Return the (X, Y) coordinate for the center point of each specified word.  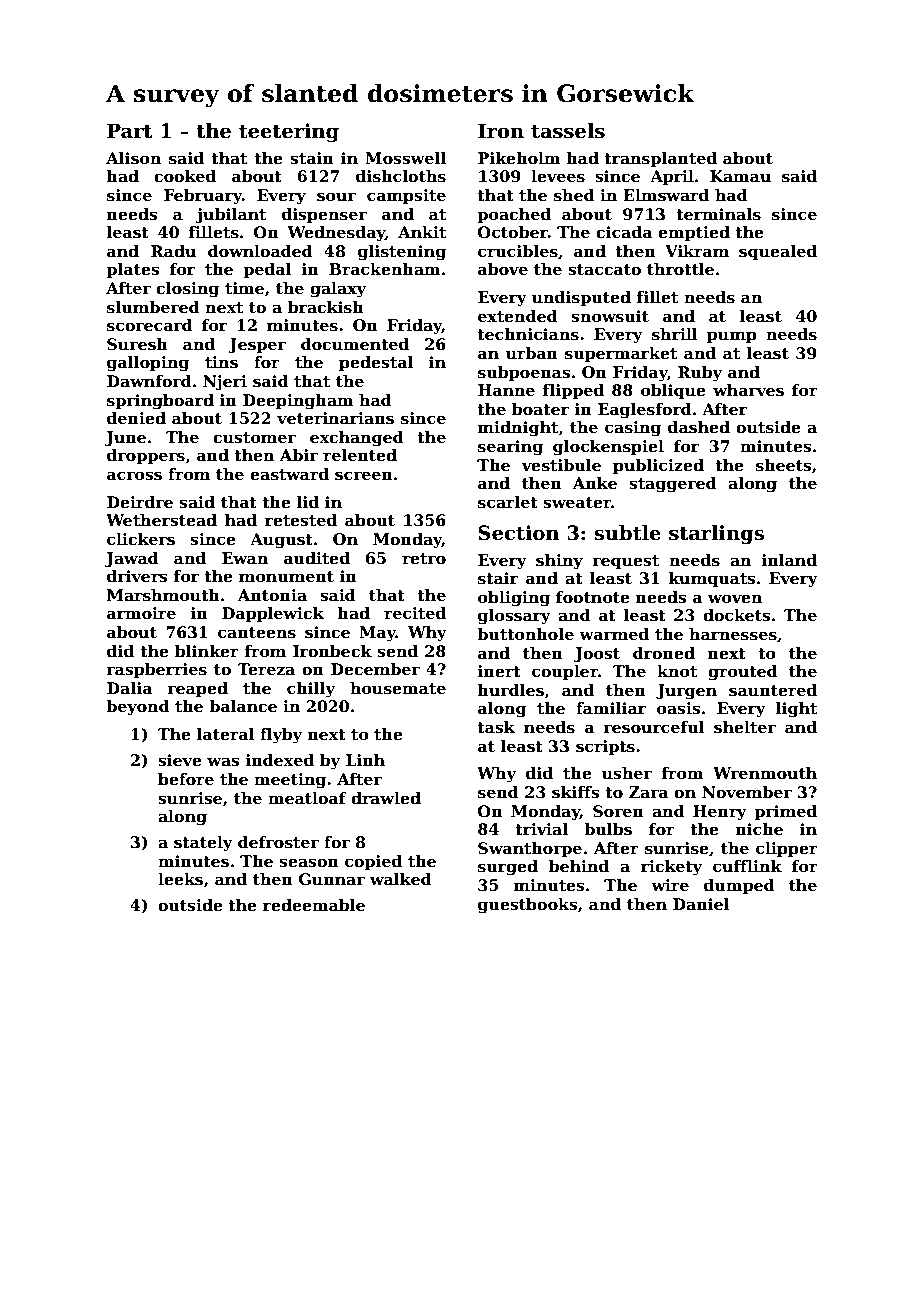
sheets (784, 465)
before (186, 779)
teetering (289, 133)
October (513, 232)
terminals (718, 214)
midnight (518, 429)
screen (364, 476)
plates (133, 270)
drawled (386, 798)
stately (203, 844)
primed (785, 812)
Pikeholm (519, 158)
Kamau (740, 176)
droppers (146, 456)
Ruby (700, 374)
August (281, 541)
